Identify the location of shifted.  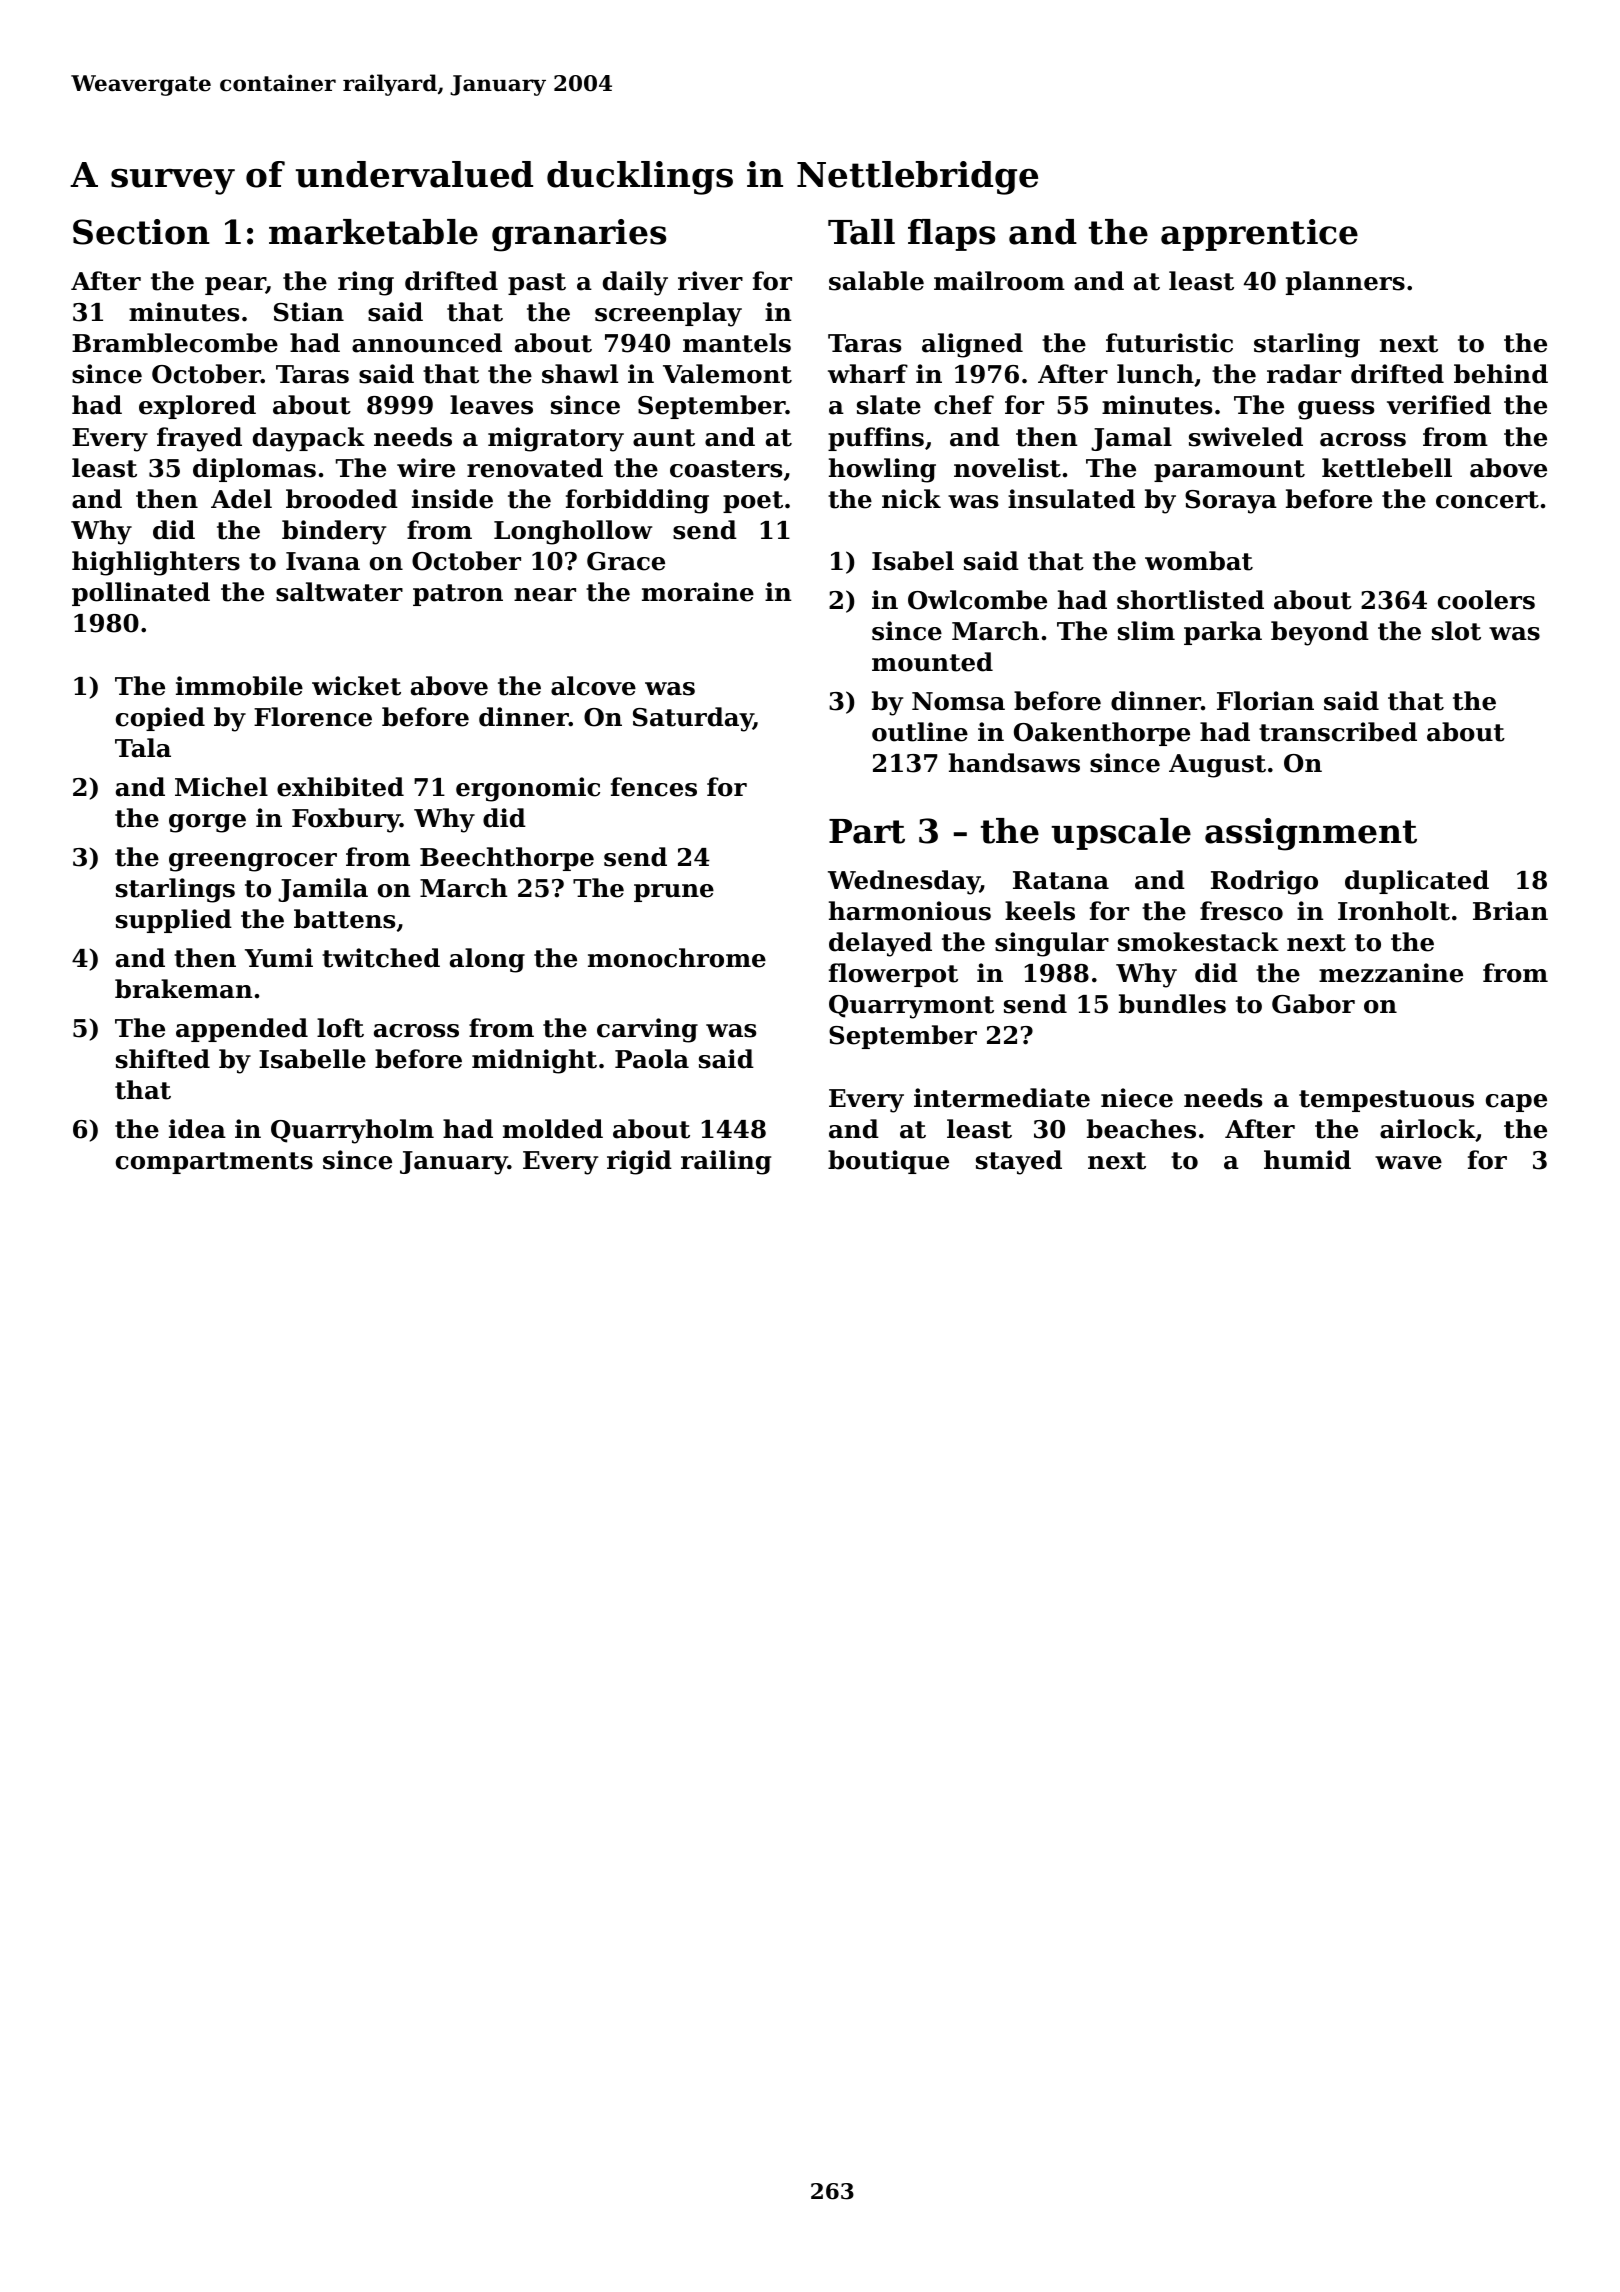
(163, 1059).
